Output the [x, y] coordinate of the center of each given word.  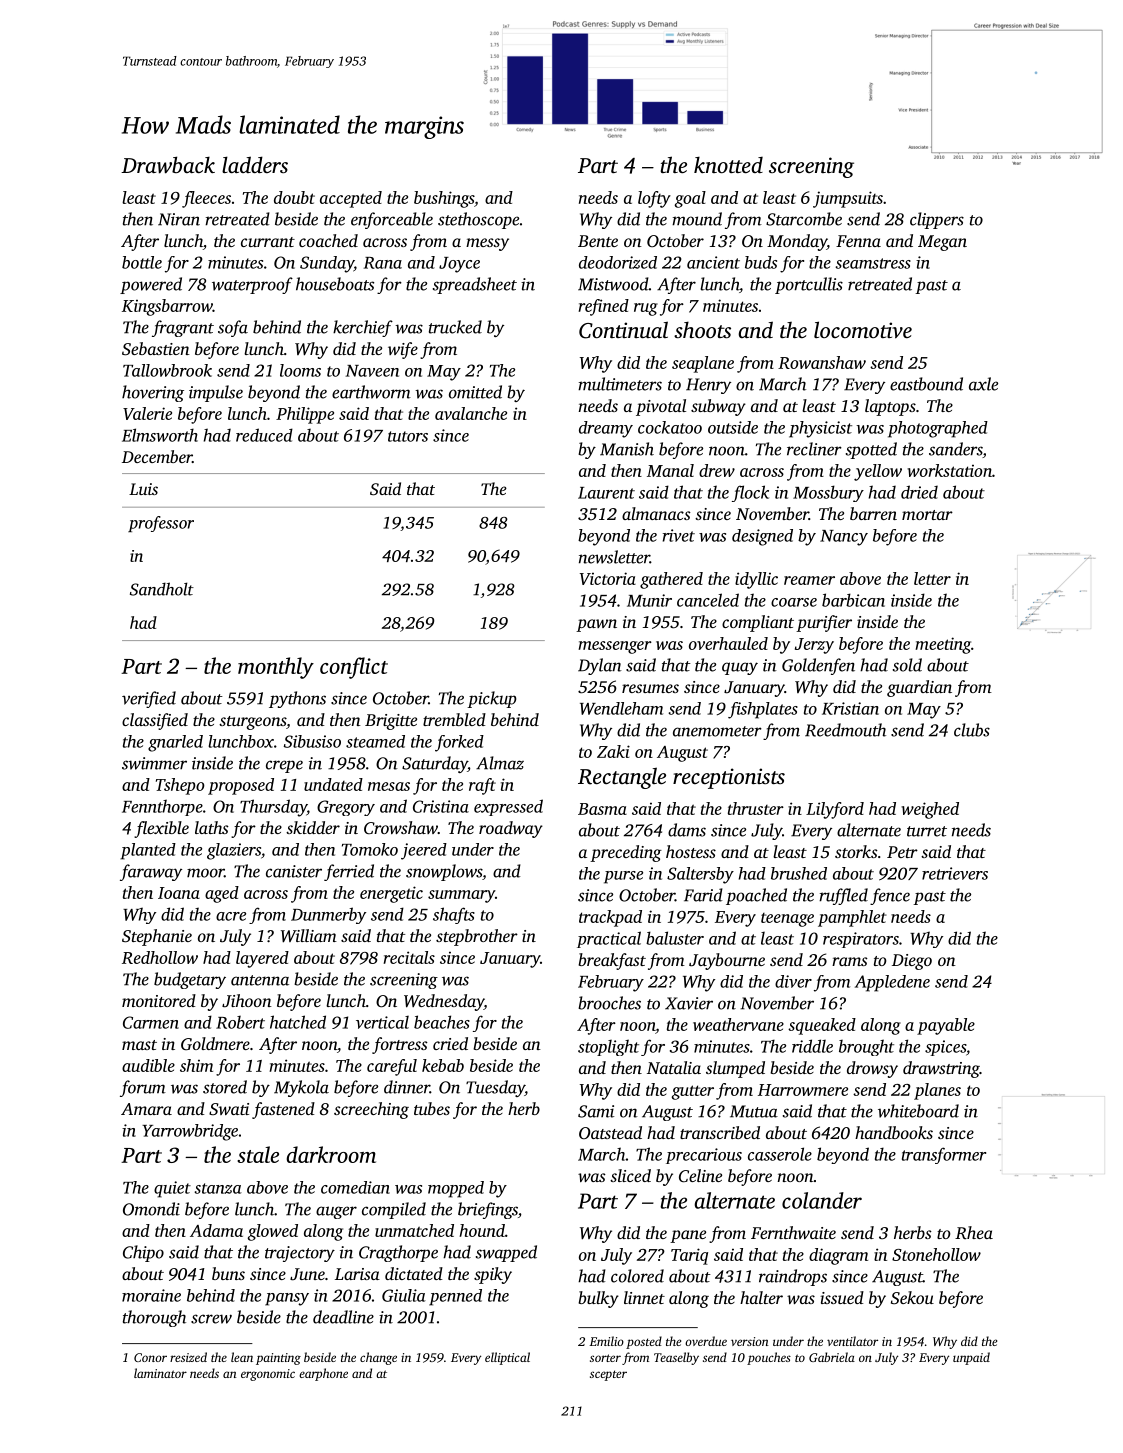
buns [228, 1273]
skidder [313, 827]
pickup [491, 699]
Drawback [168, 165]
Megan [942, 243]
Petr [902, 852]
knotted [728, 165]
